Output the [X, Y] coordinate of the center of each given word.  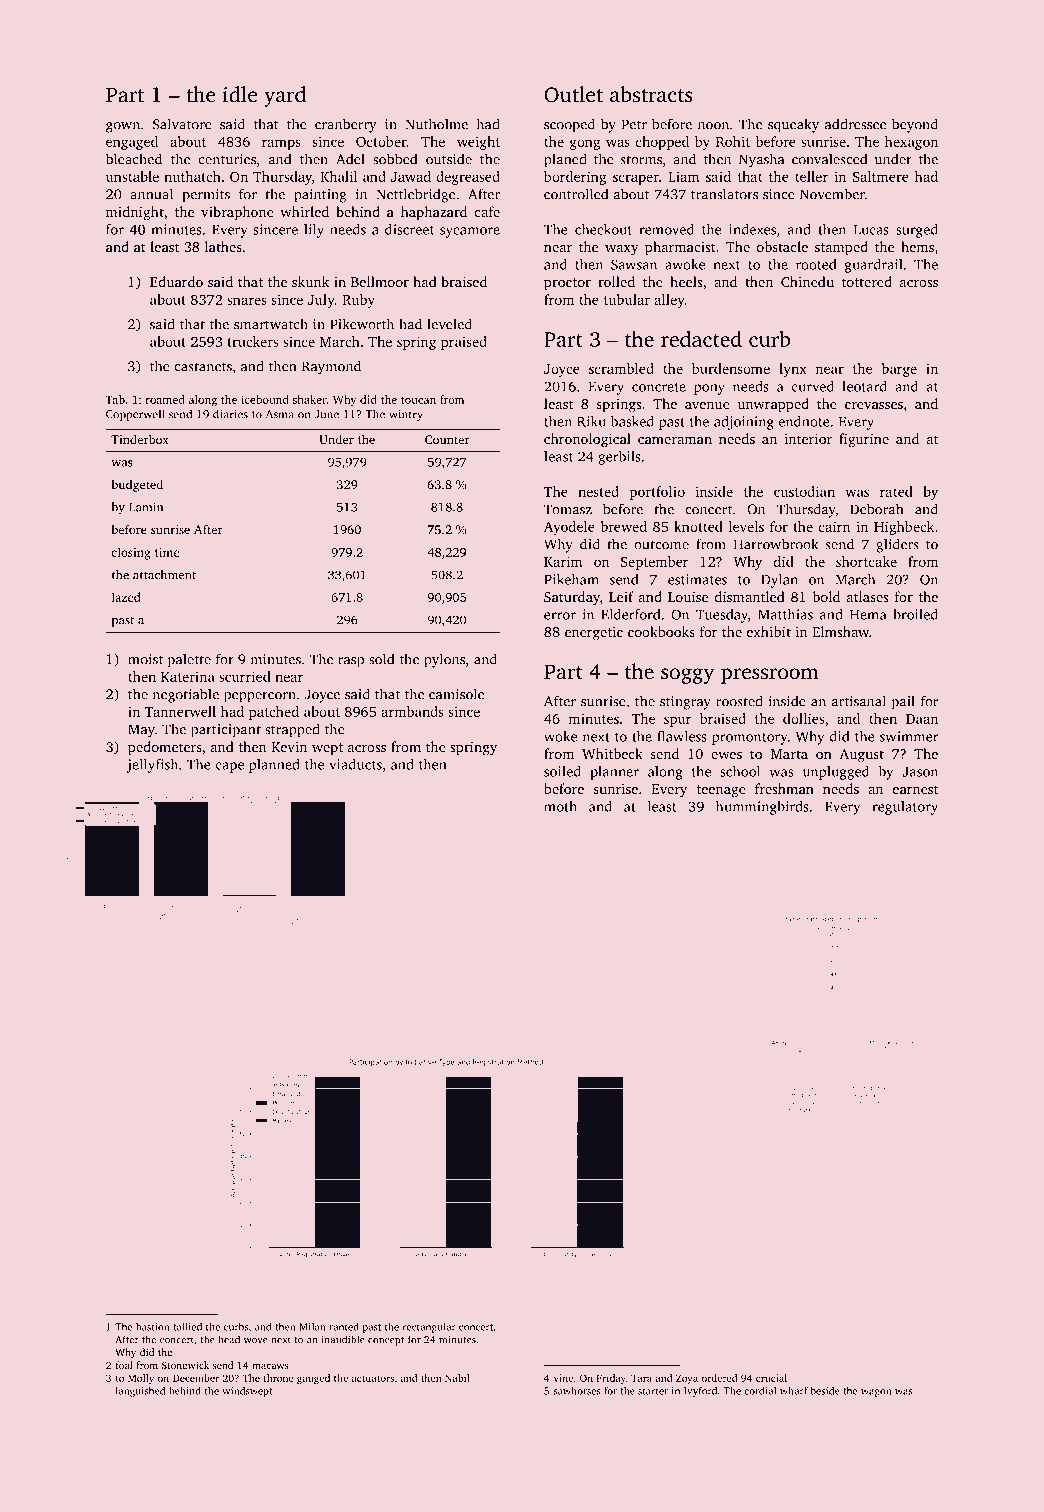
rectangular [429, 1328]
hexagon [911, 143]
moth [560, 806]
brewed [624, 526]
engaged [132, 143]
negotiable [186, 695]
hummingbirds [762, 808]
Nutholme [436, 124]
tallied [187, 1327]
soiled [562, 771]
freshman [784, 788]
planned [274, 766]
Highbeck [904, 528]
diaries [230, 414]
